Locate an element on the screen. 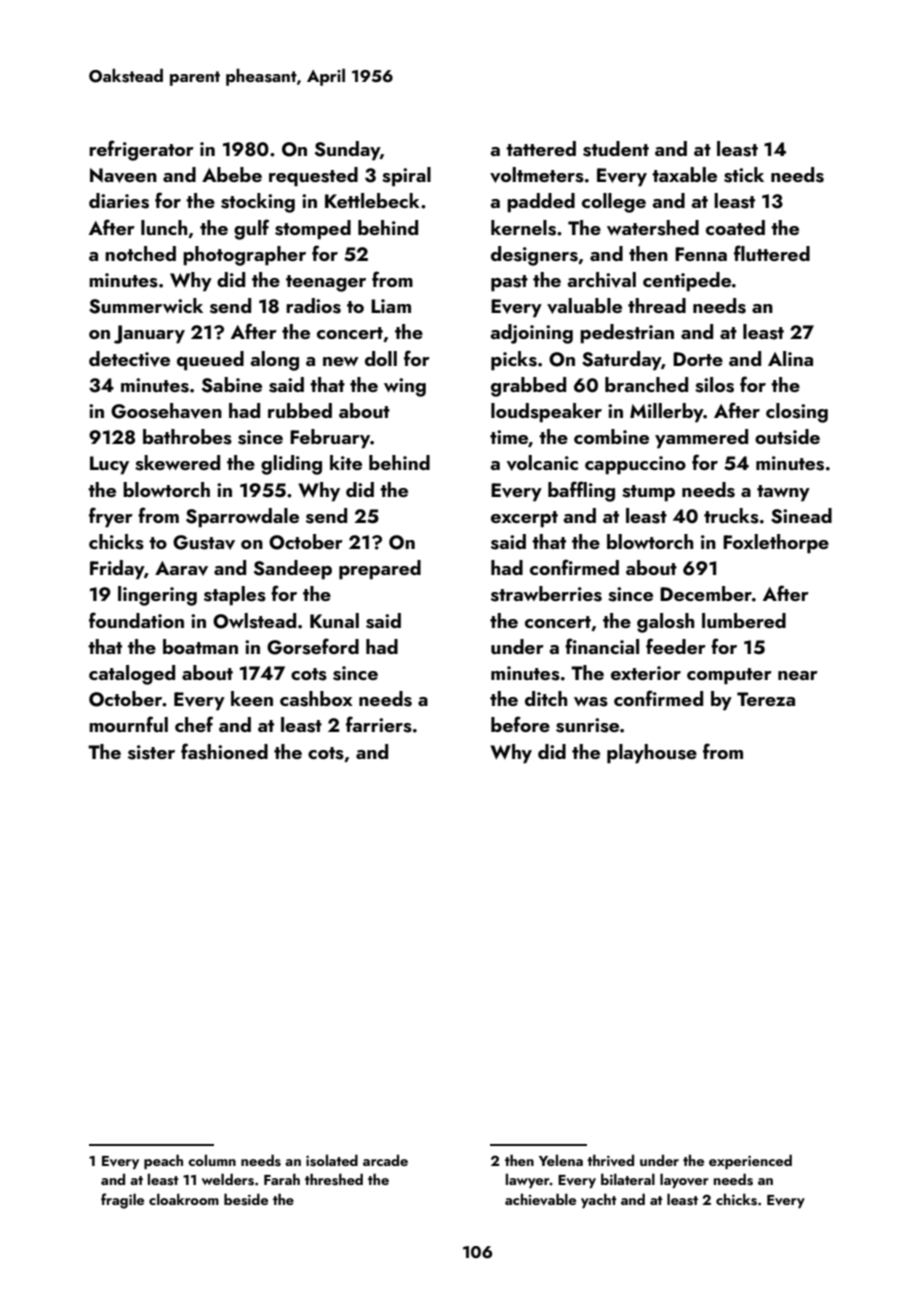  stump is located at coordinates (648, 493).
